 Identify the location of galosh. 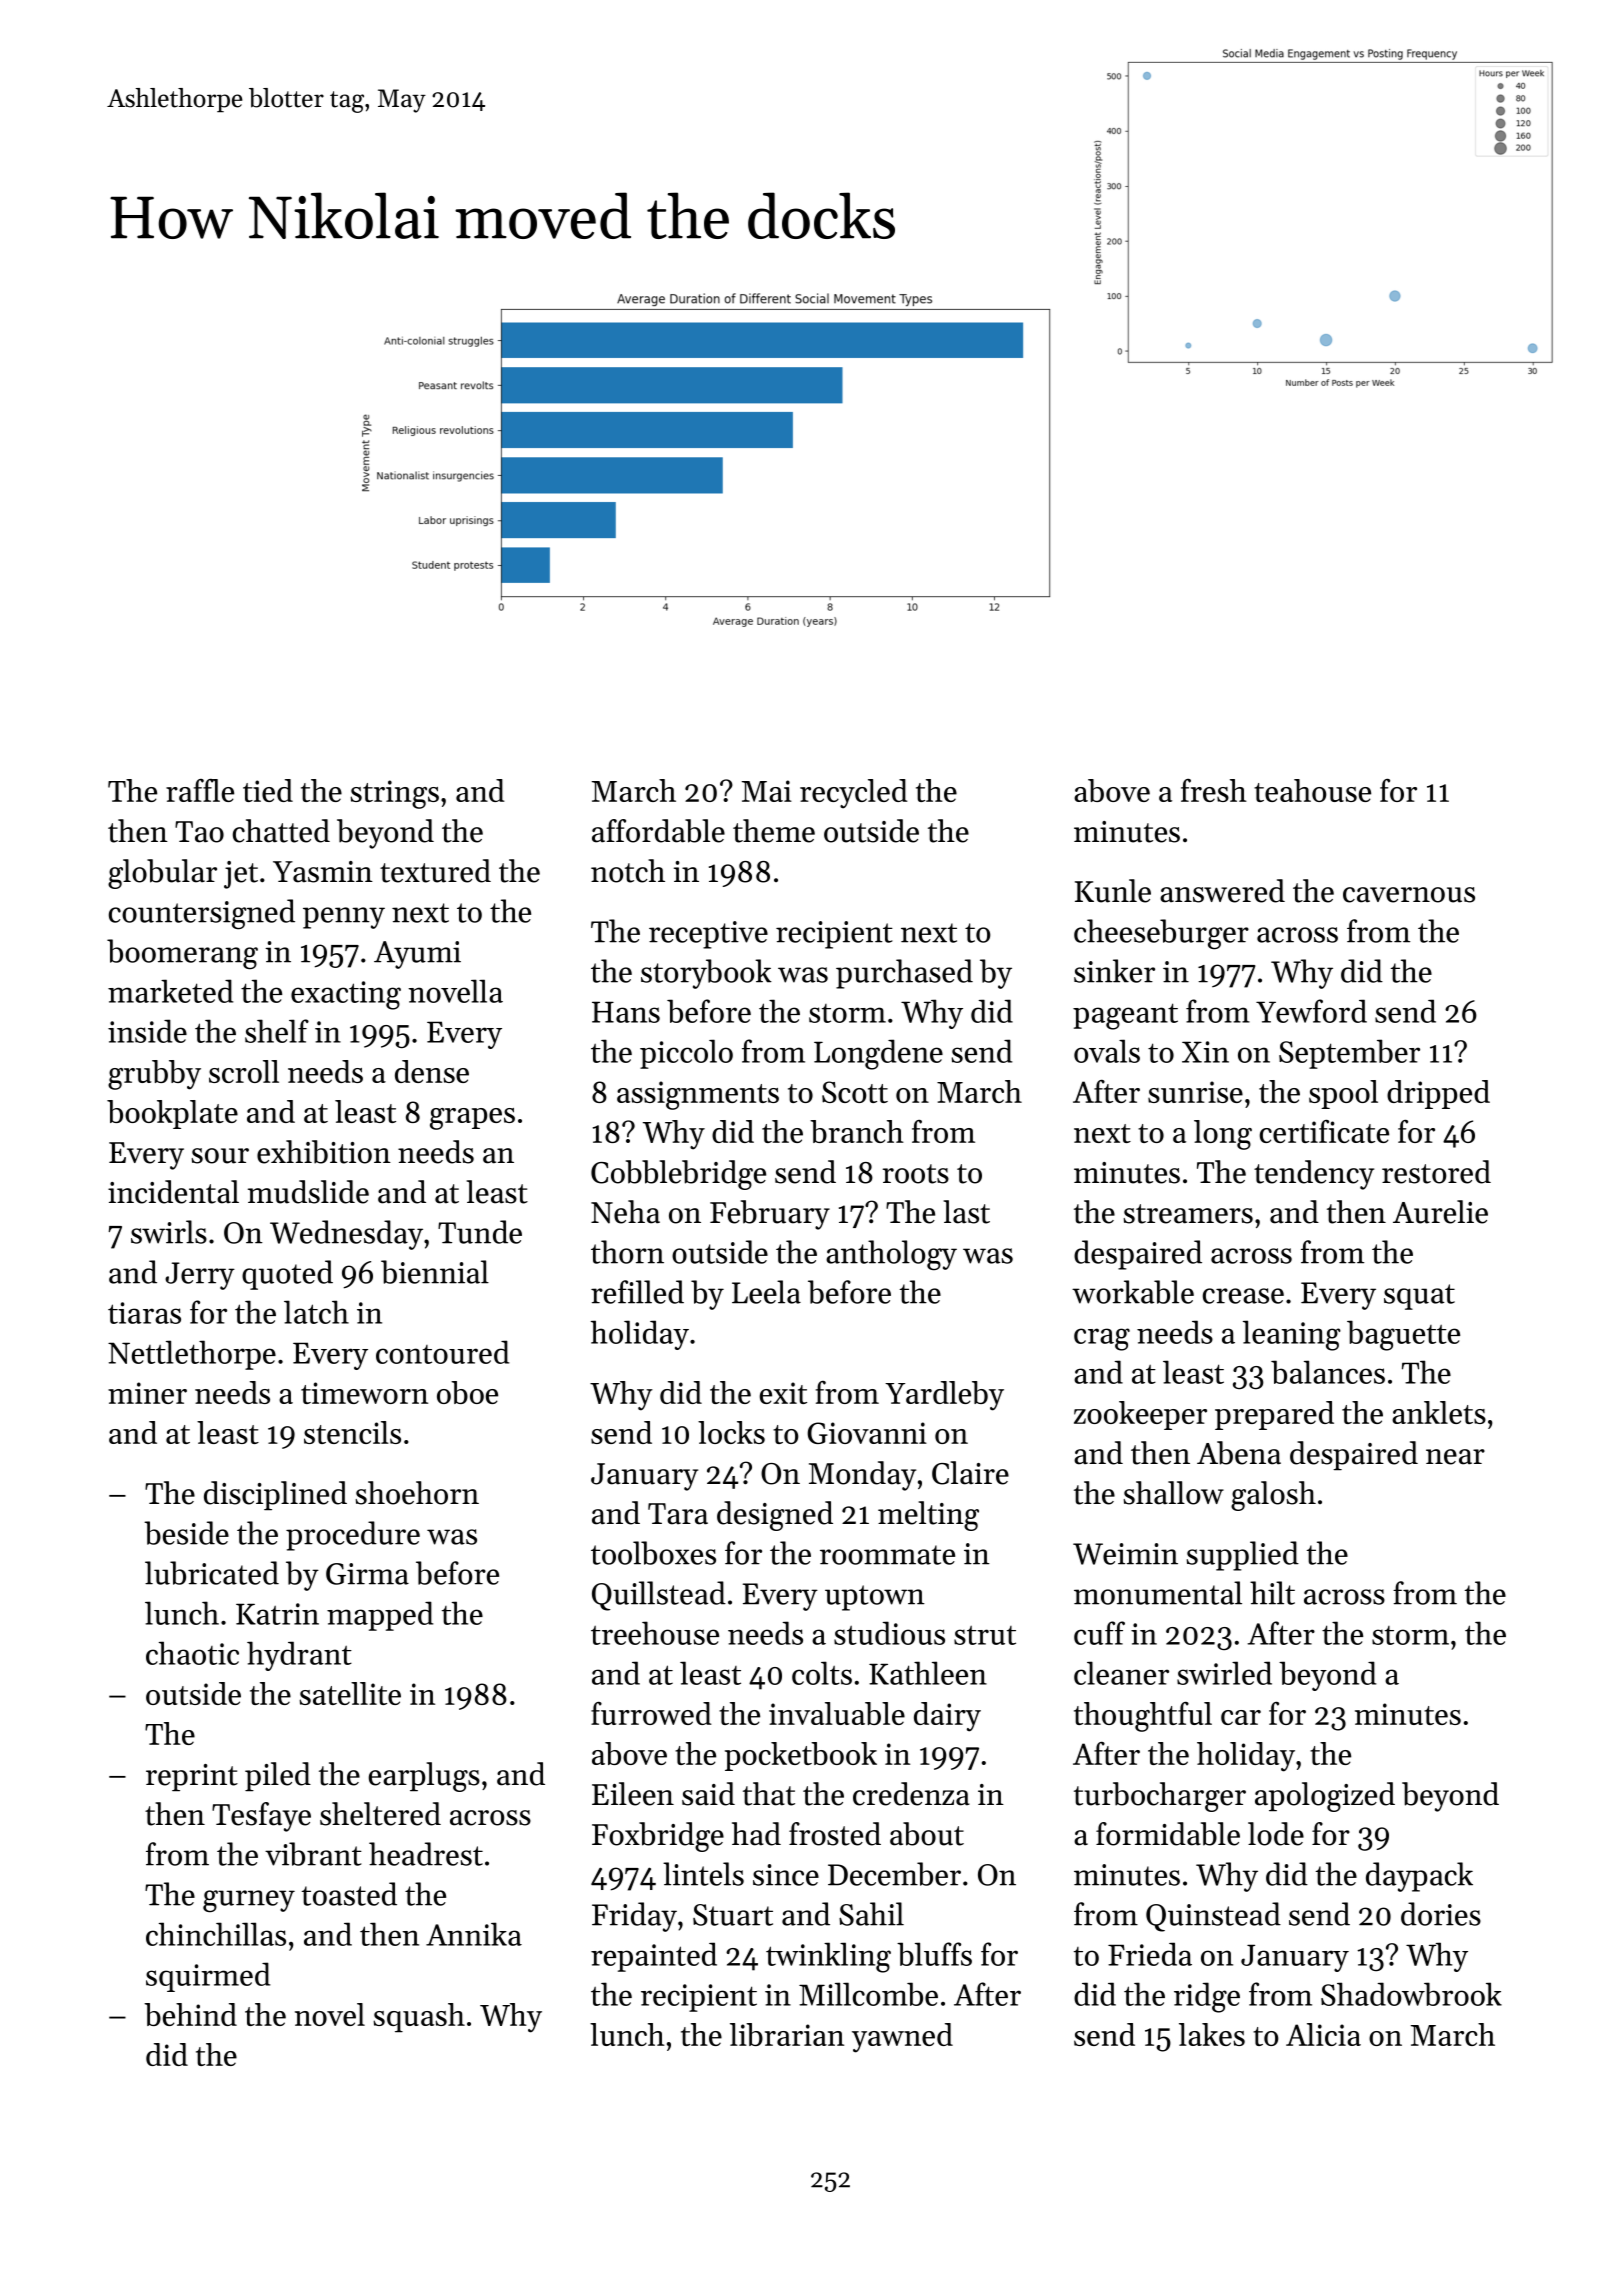
(1273, 1496).
